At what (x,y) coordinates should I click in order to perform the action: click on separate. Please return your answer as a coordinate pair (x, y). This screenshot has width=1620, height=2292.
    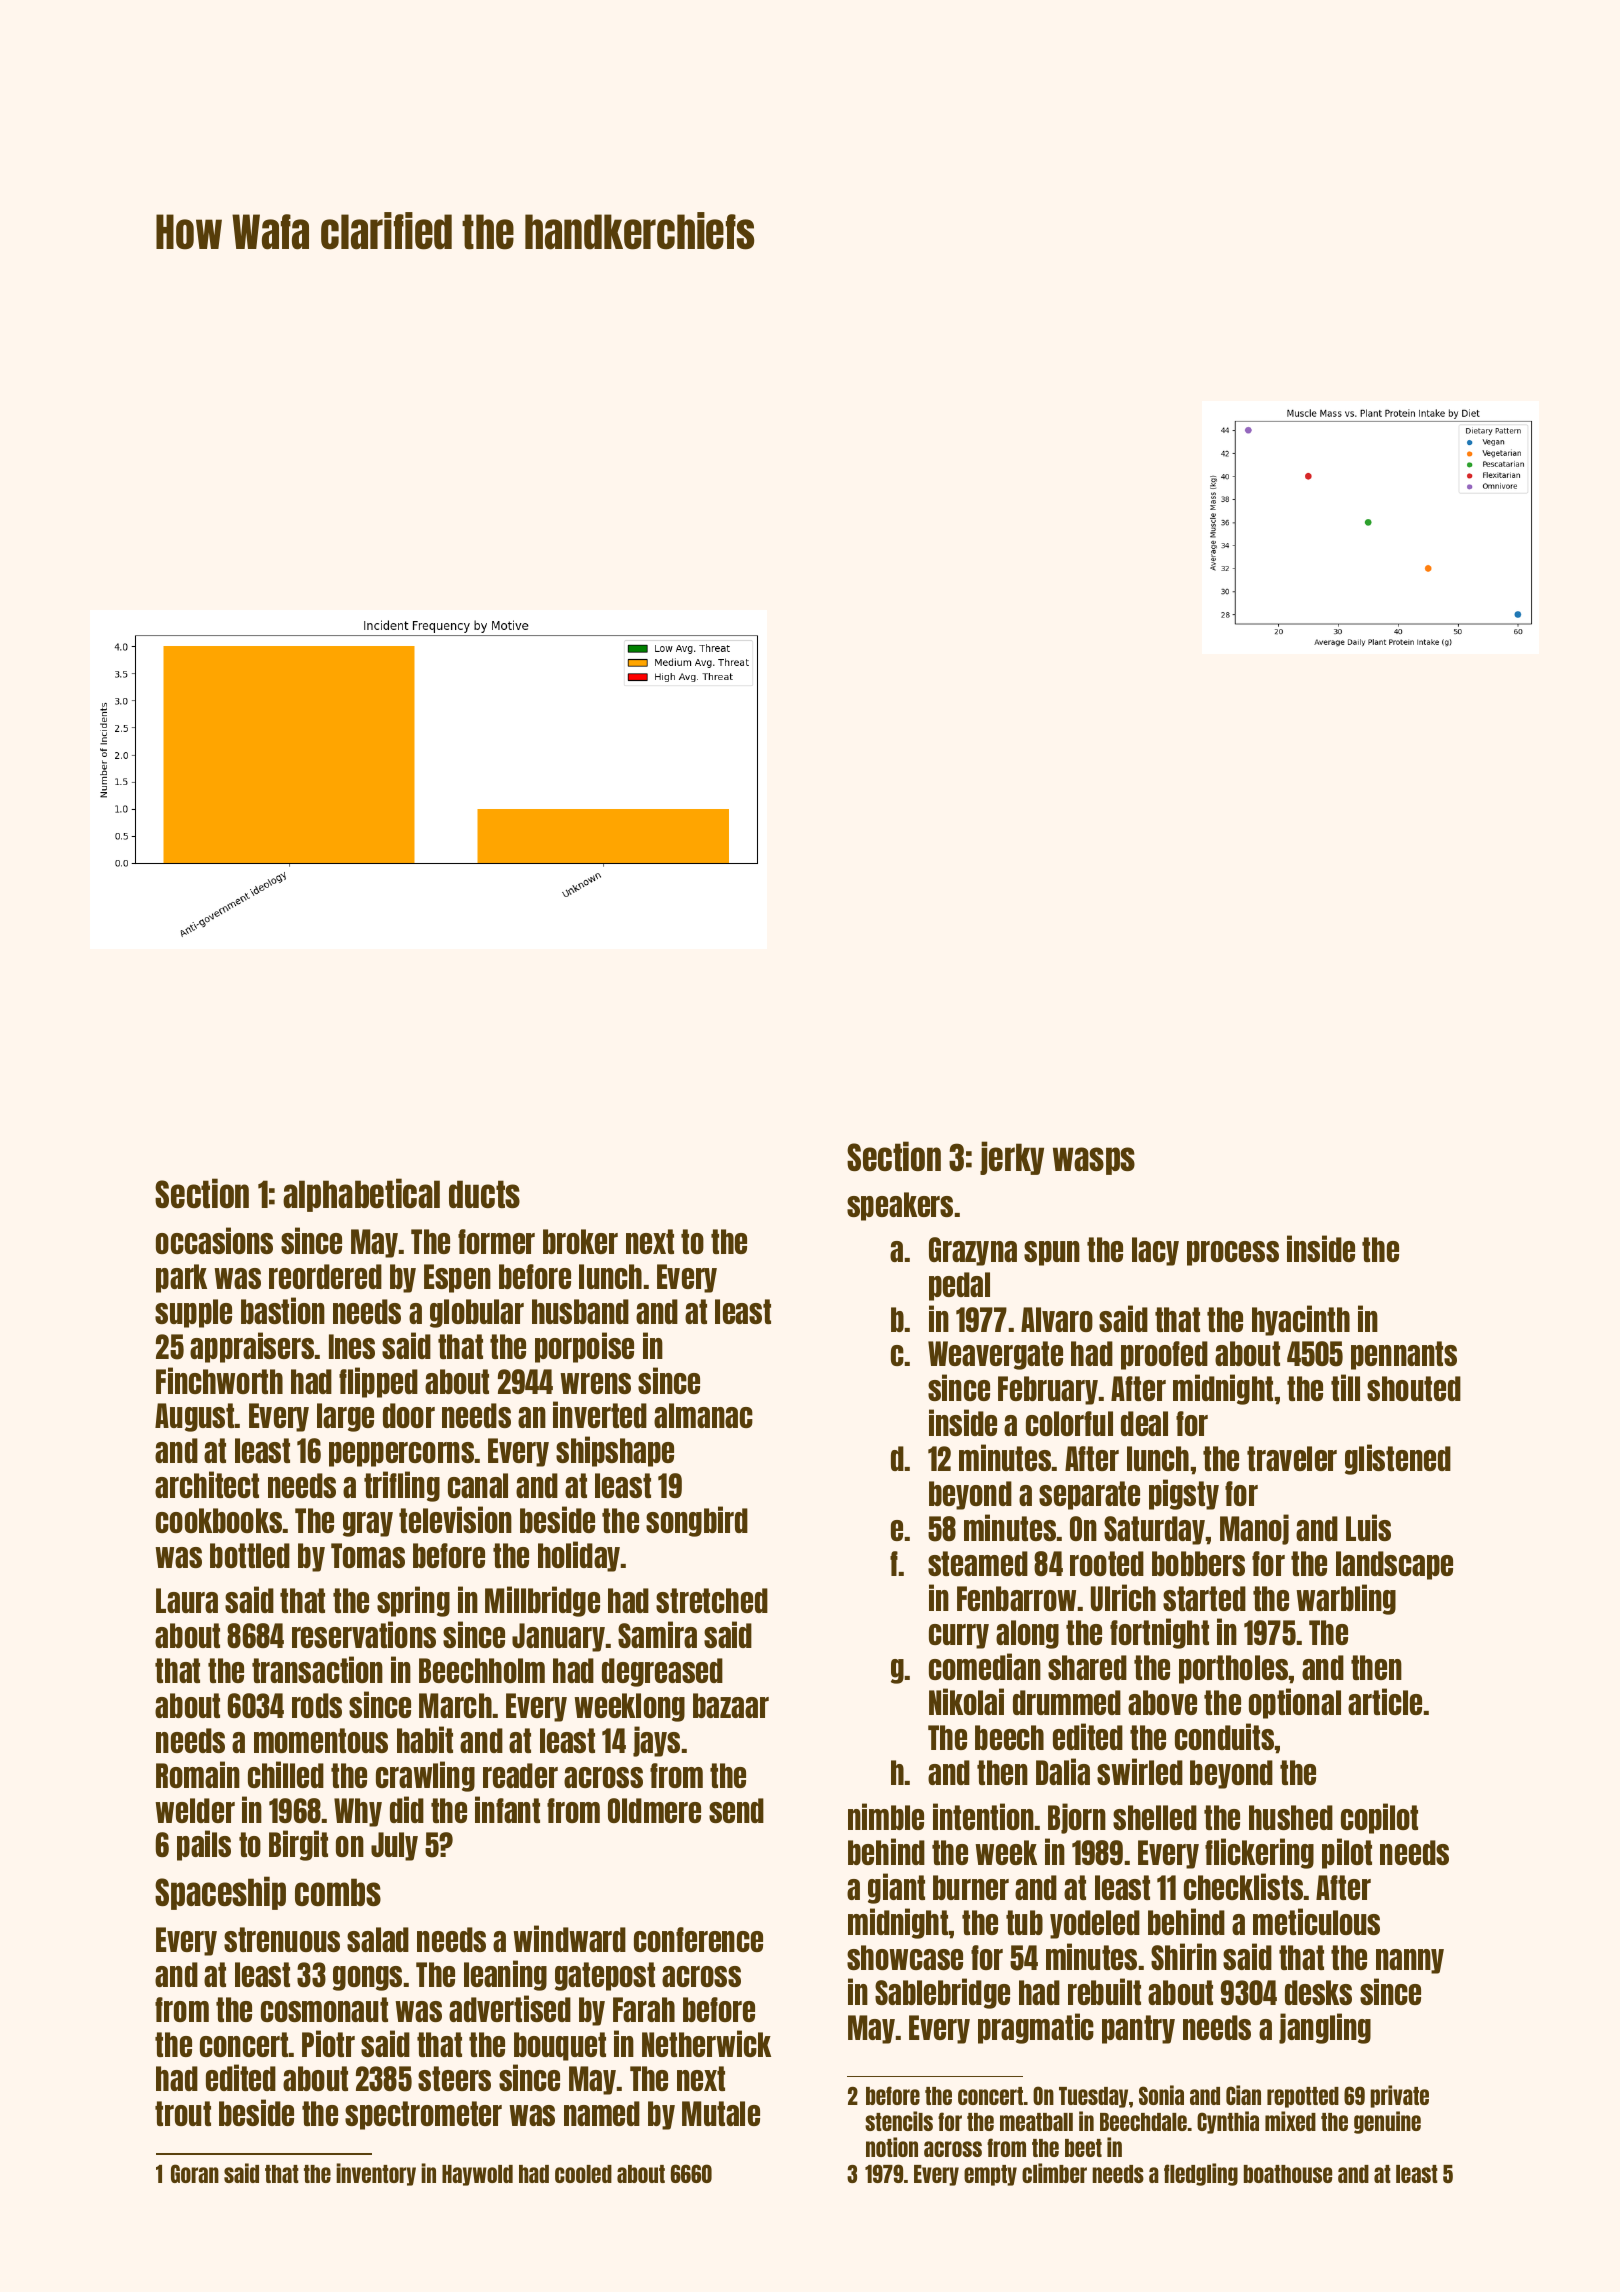
    Looking at the image, I should click on (1089, 1495).
